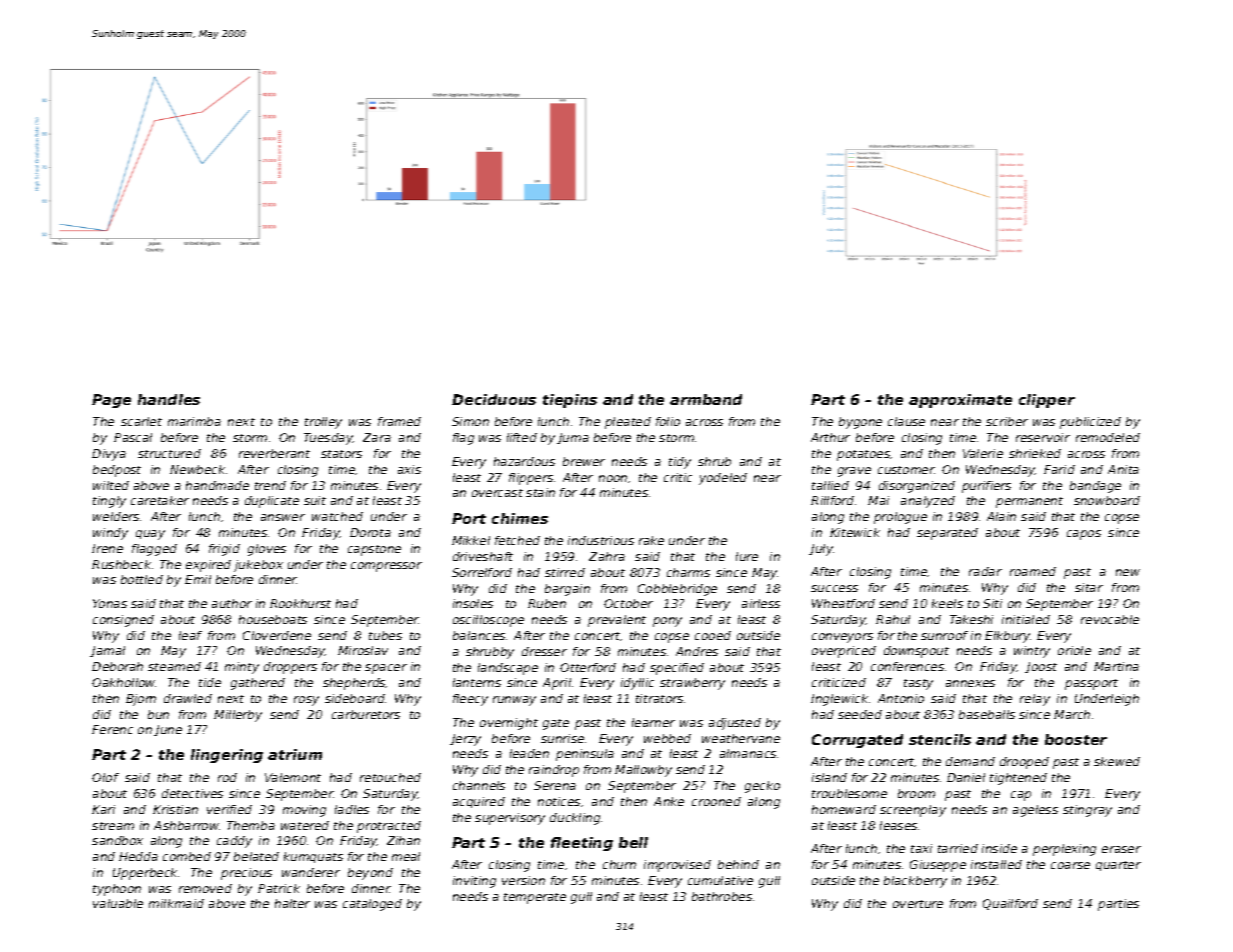  What do you see at coordinates (761, 603) in the page?
I see `airless` at bounding box center [761, 603].
